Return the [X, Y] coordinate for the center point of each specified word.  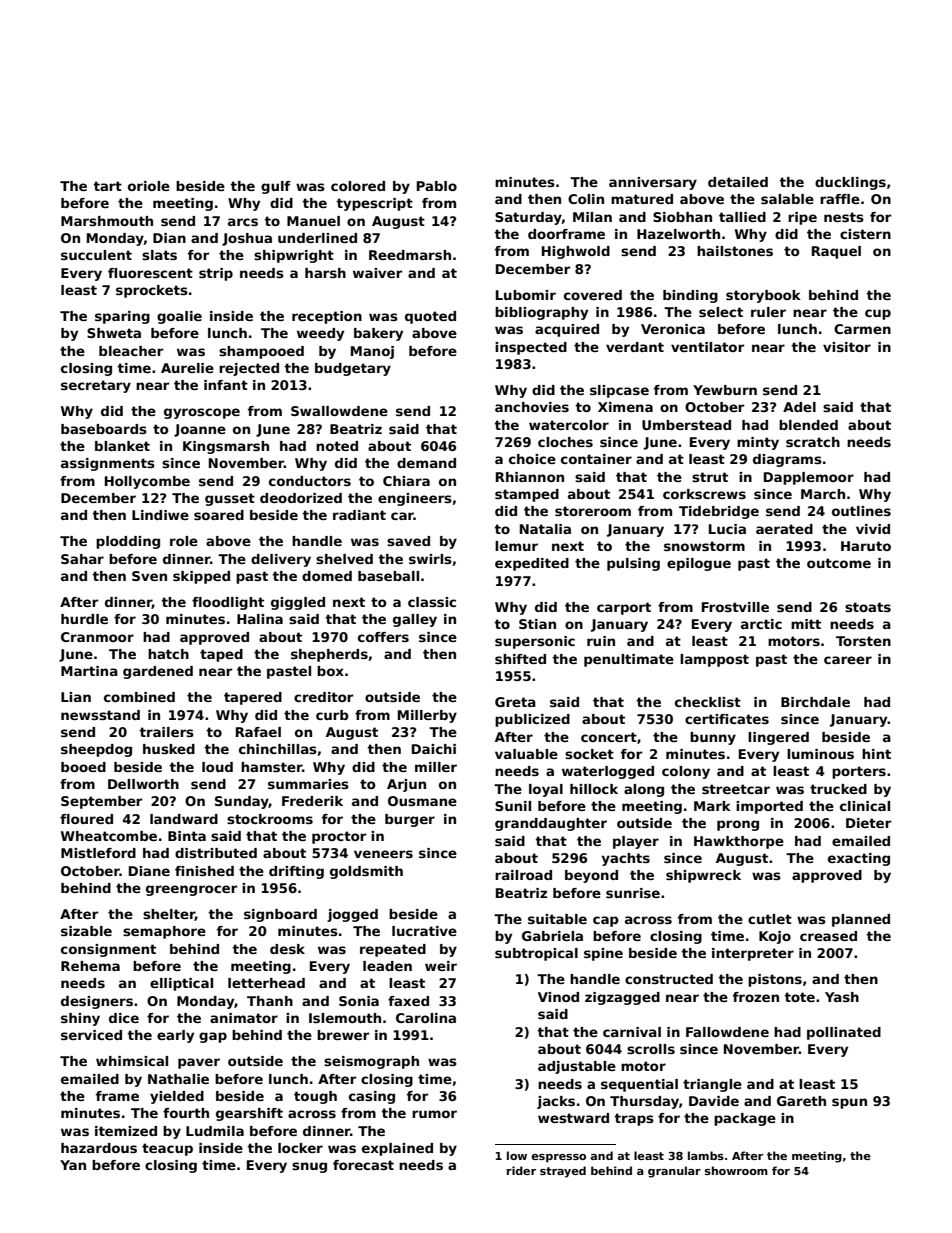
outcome [839, 563]
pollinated [844, 1033]
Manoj [372, 352]
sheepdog [96, 750]
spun [849, 1103]
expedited [532, 564]
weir [441, 966]
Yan [73, 1165]
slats [159, 255]
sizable [86, 931]
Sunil [513, 806]
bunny [713, 738]
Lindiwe [160, 515]
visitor [847, 347]
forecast [363, 1165]
